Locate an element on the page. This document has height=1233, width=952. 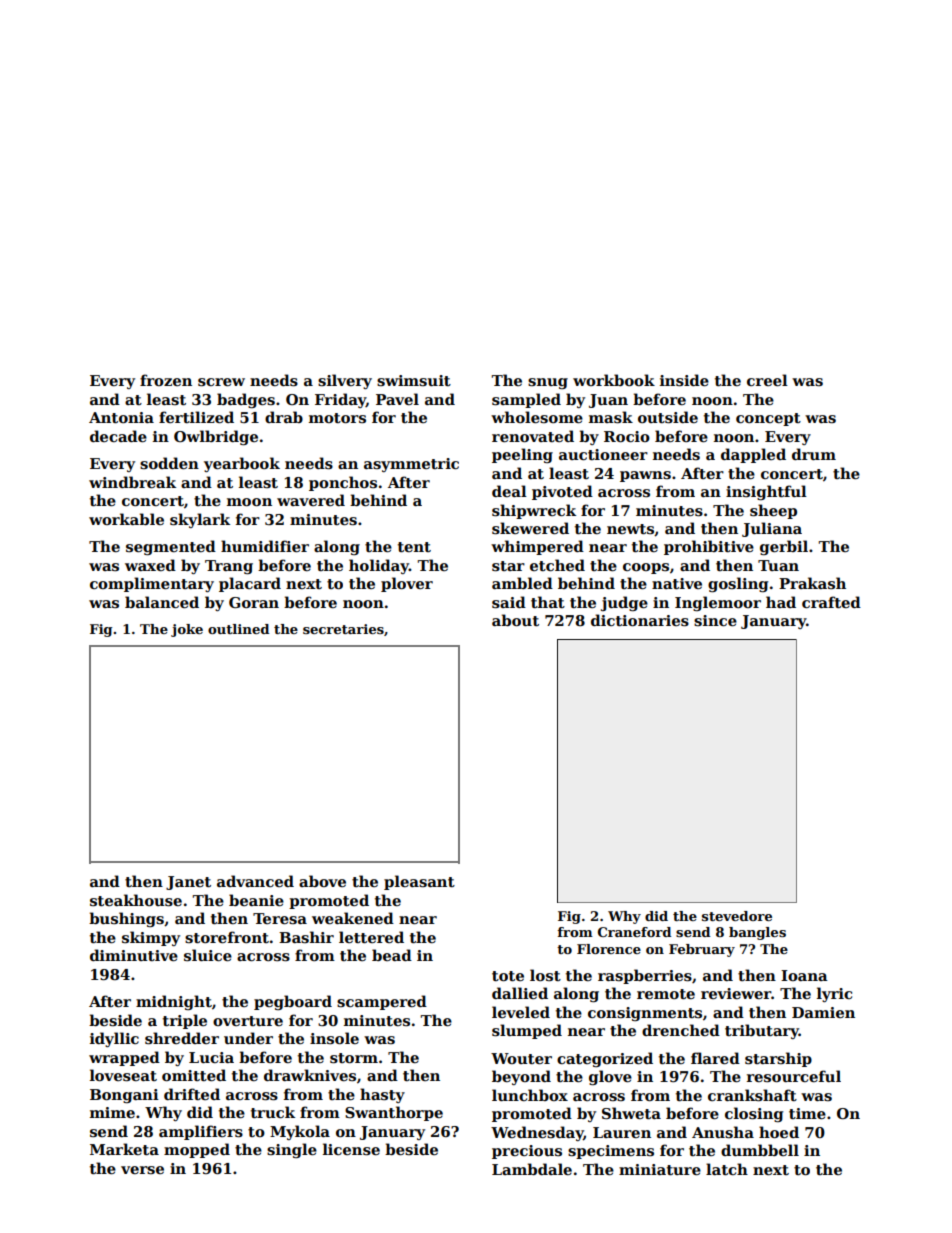
frozen is located at coordinates (166, 380).
